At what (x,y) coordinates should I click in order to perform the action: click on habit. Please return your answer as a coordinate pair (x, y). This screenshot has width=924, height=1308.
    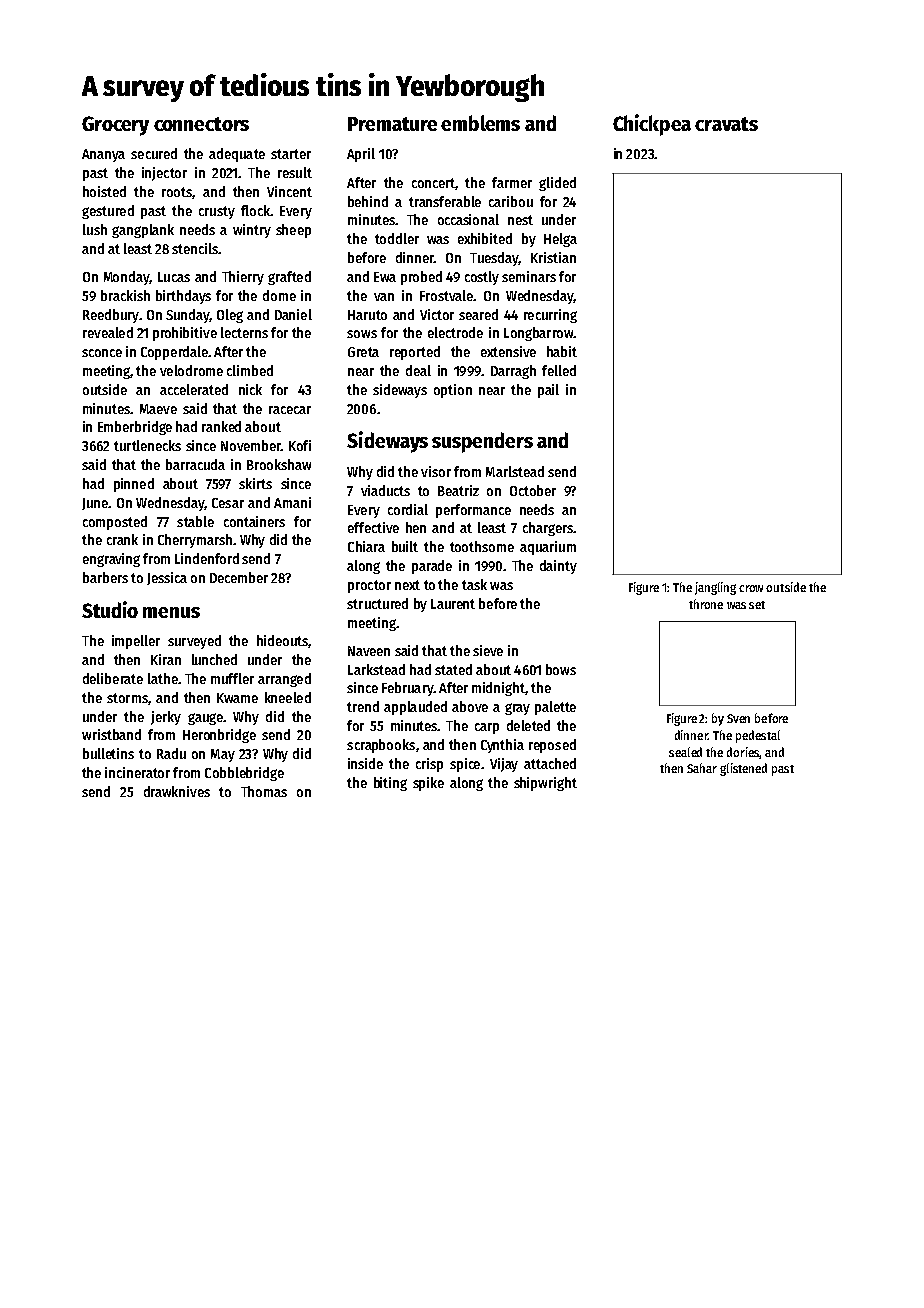
    Looking at the image, I should click on (562, 351).
